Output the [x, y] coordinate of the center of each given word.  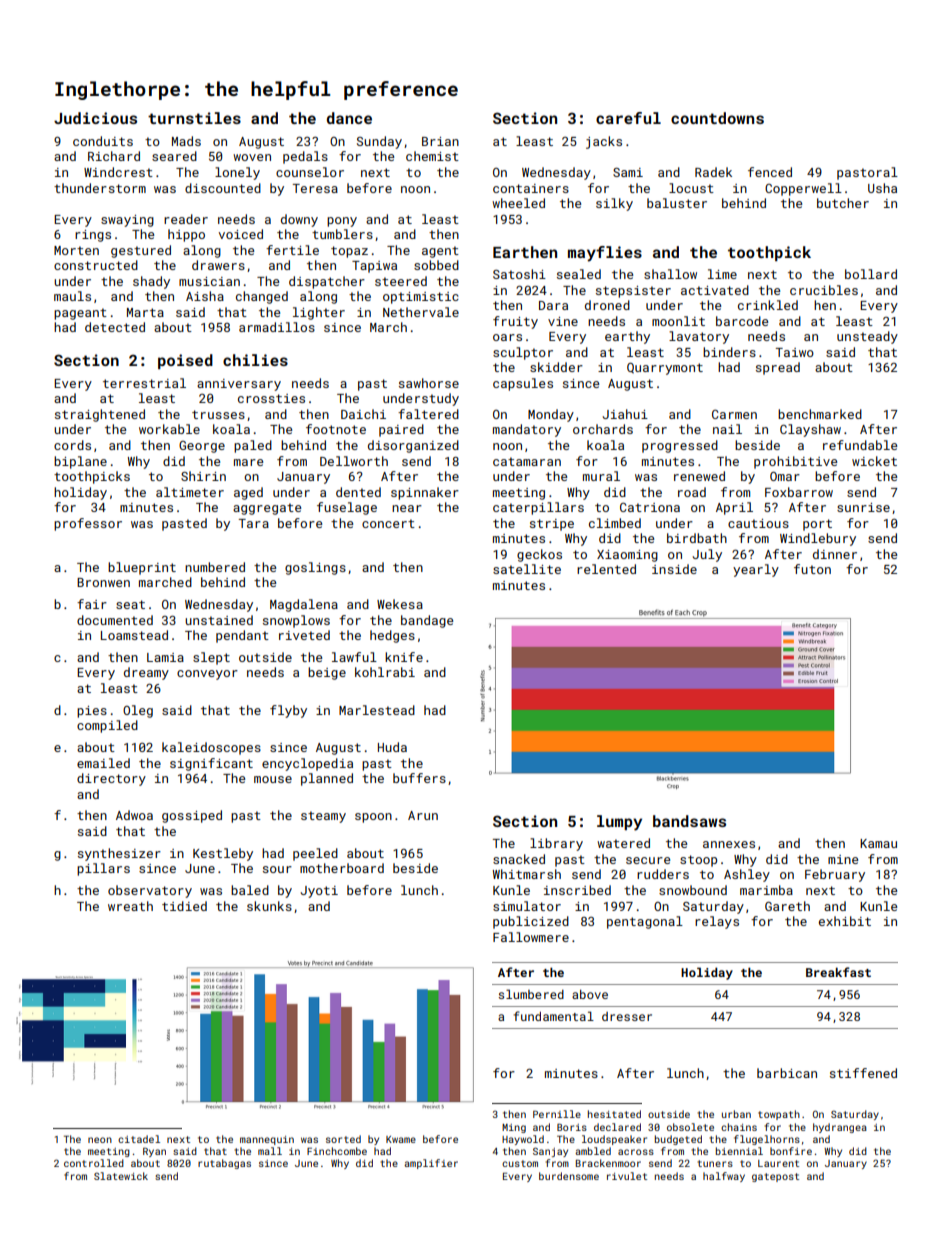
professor [88, 524]
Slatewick [121, 1176]
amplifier [431, 1164]
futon [812, 569]
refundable [860, 445]
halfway [724, 1177]
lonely [237, 173]
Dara [553, 305]
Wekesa [400, 604]
